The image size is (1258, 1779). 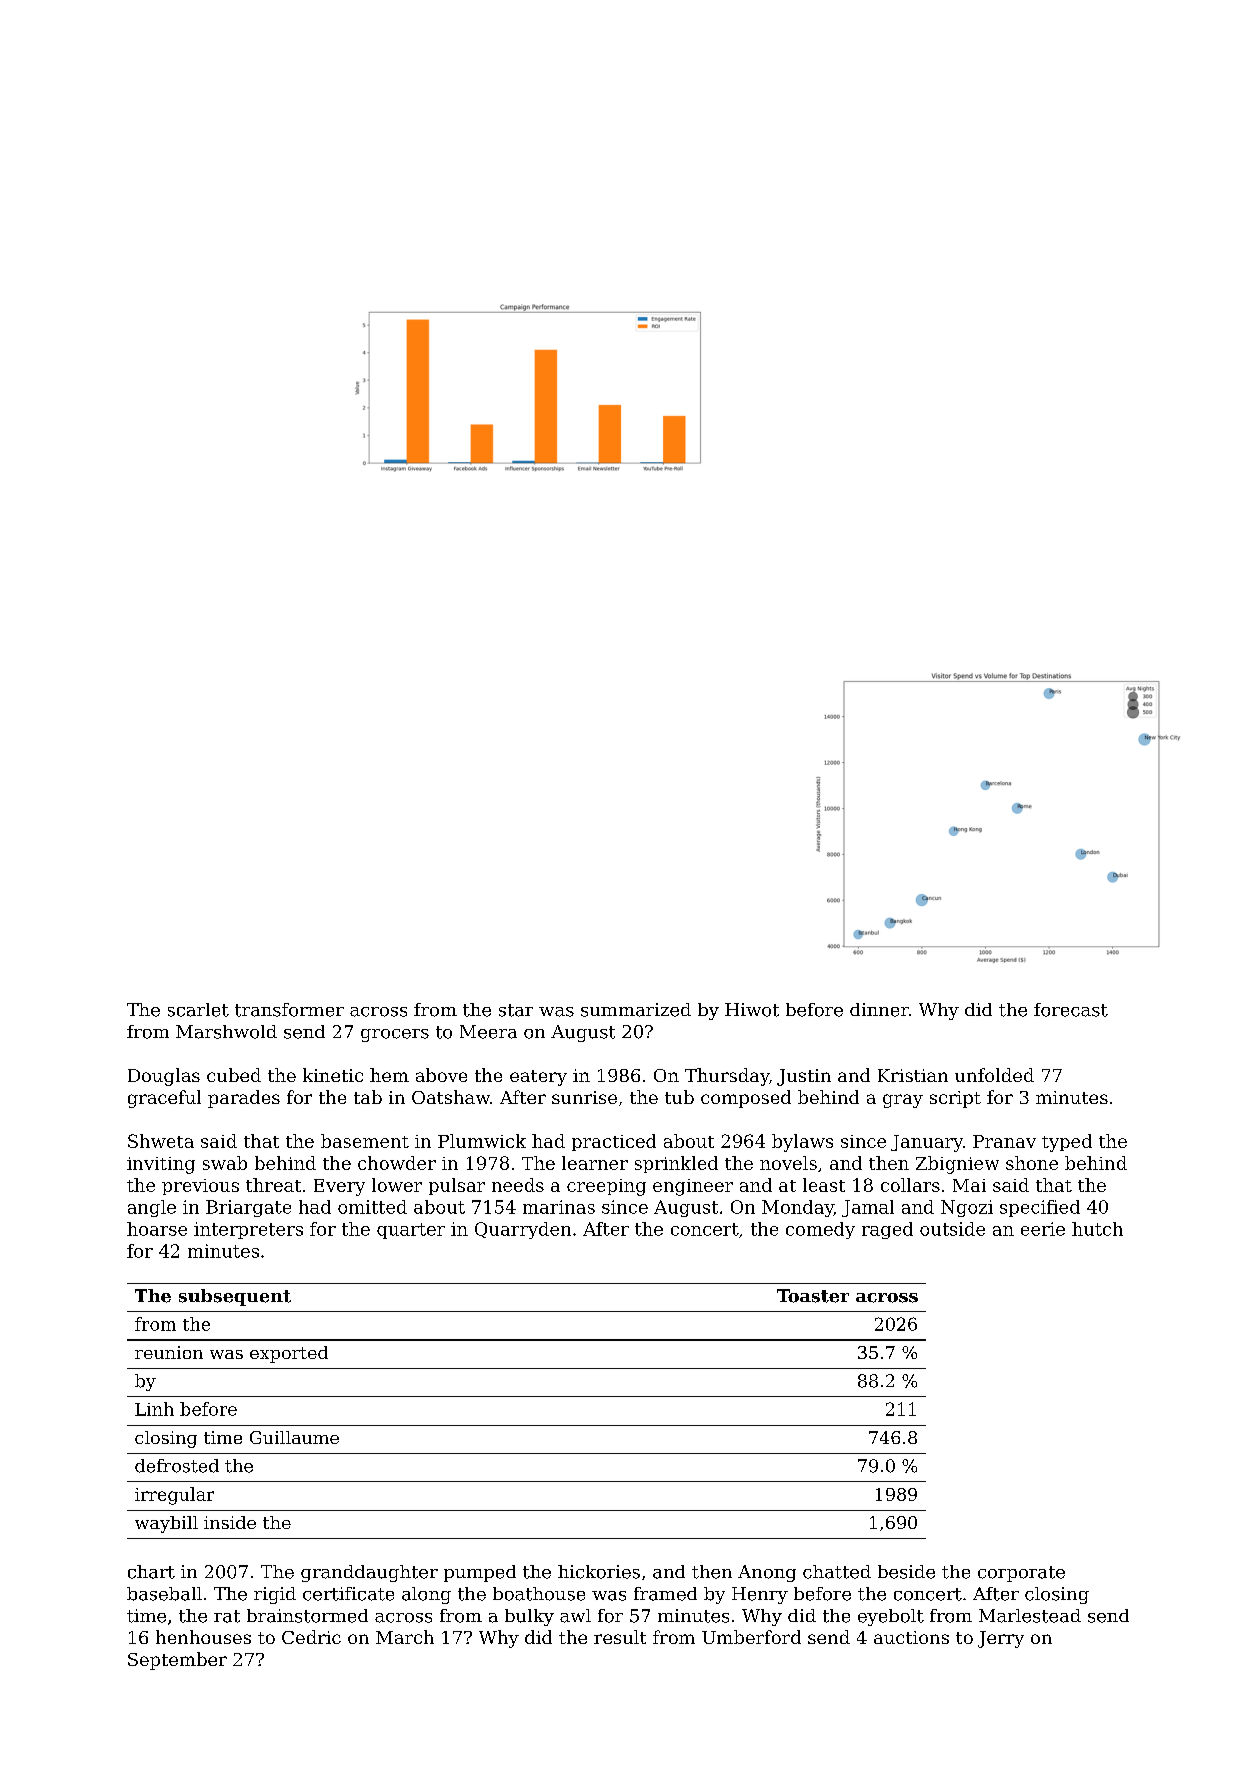 I want to click on scarlet, so click(x=198, y=1010).
